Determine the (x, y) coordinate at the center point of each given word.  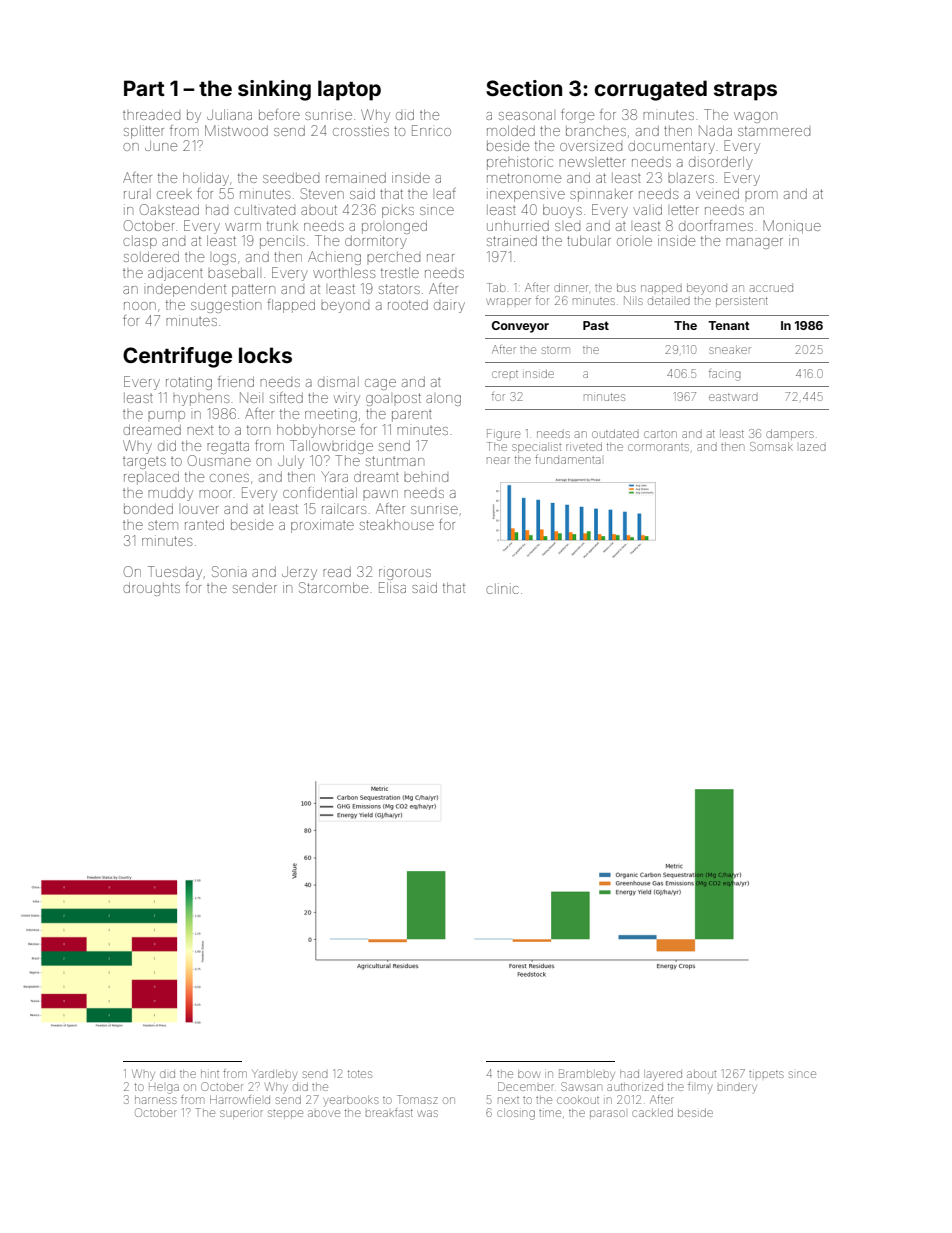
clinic (502, 588)
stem (163, 525)
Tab (496, 287)
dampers (790, 434)
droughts (151, 589)
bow (529, 1074)
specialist (536, 447)
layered (663, 1075)
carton (660, 434)
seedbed (291, 178)
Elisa (392, 587)
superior (241, 1114)
